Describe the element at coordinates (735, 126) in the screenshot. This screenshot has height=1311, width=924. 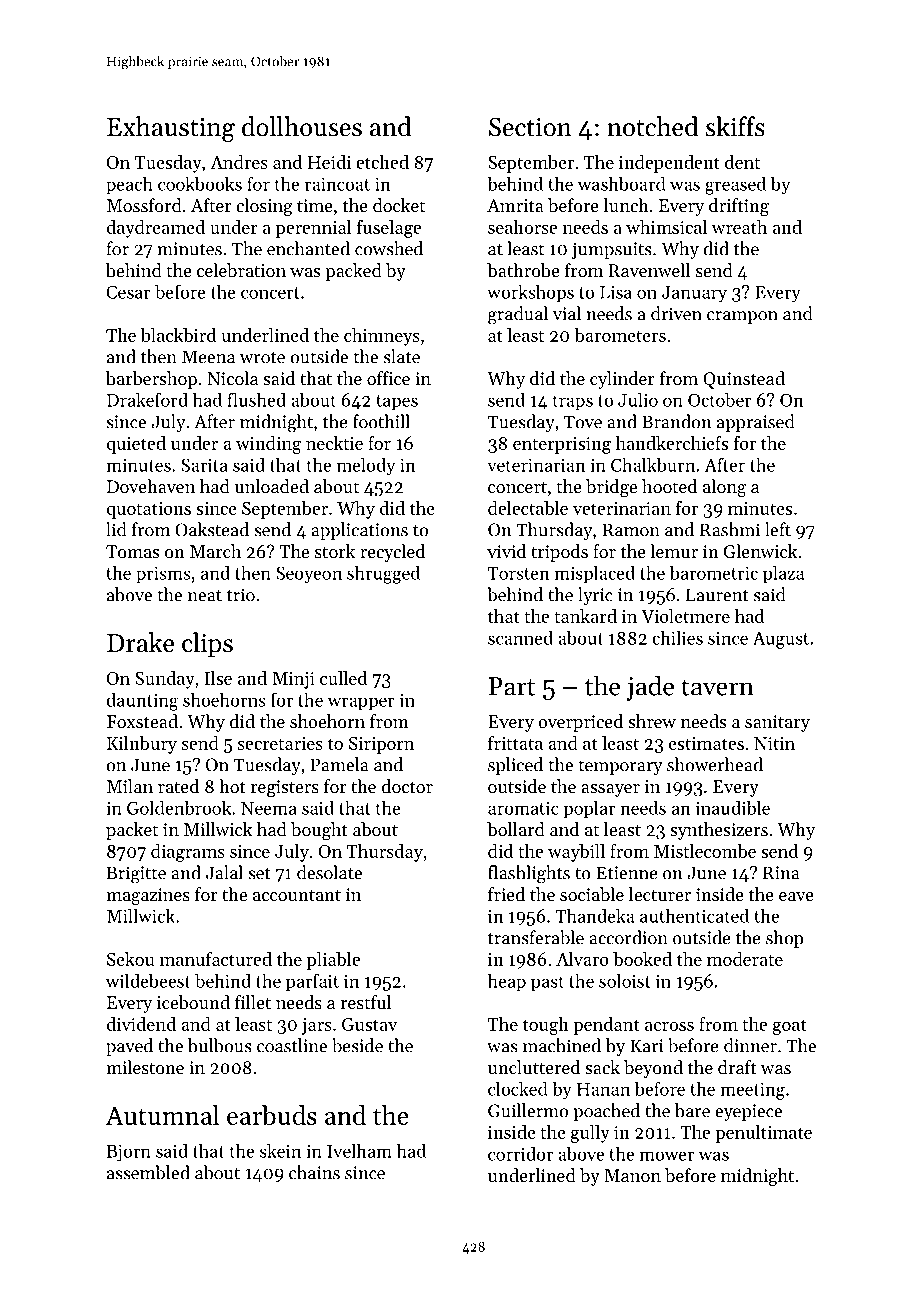
I see `skiffs` at that location.
